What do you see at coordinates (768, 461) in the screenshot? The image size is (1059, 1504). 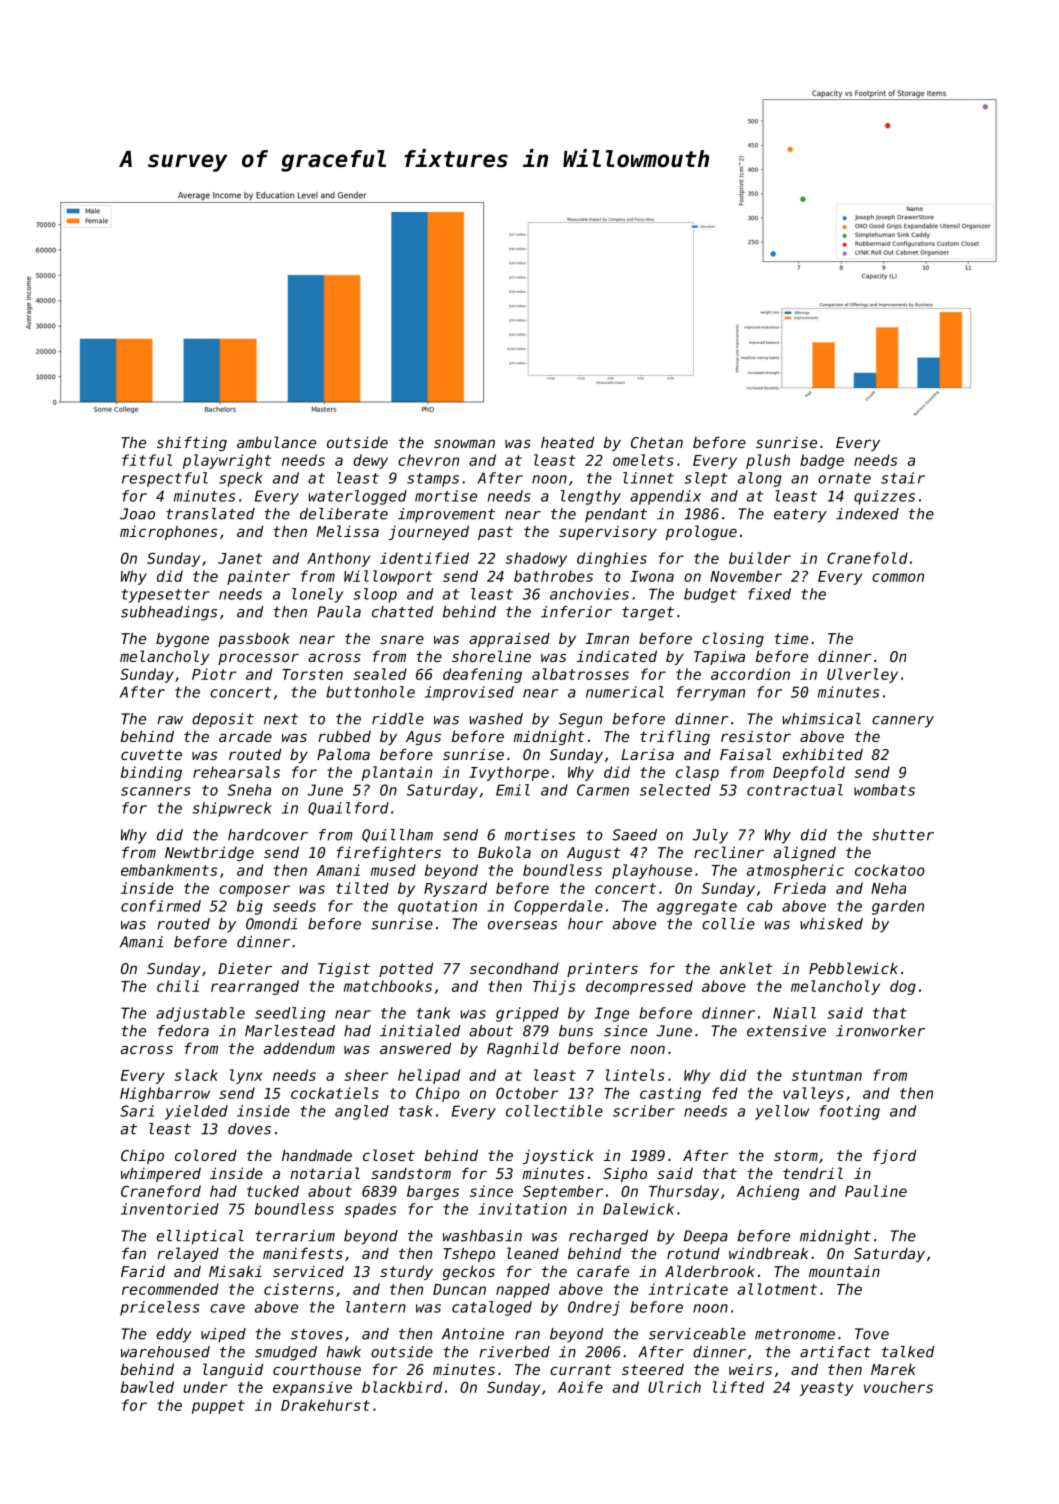 I see `plush` at bounding box center [768, 461].
